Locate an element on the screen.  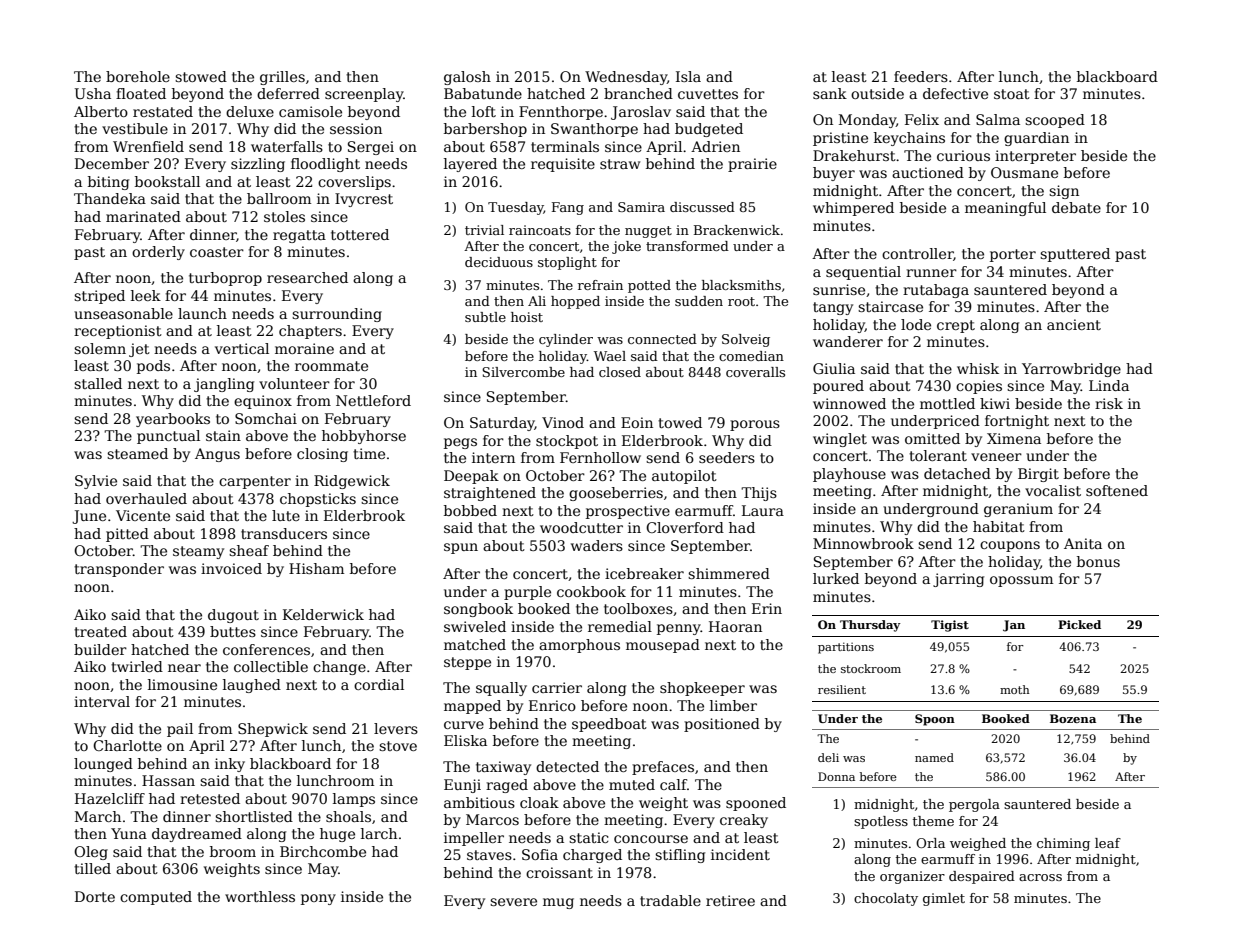
ancient is located at coordinates (1074, 324).
